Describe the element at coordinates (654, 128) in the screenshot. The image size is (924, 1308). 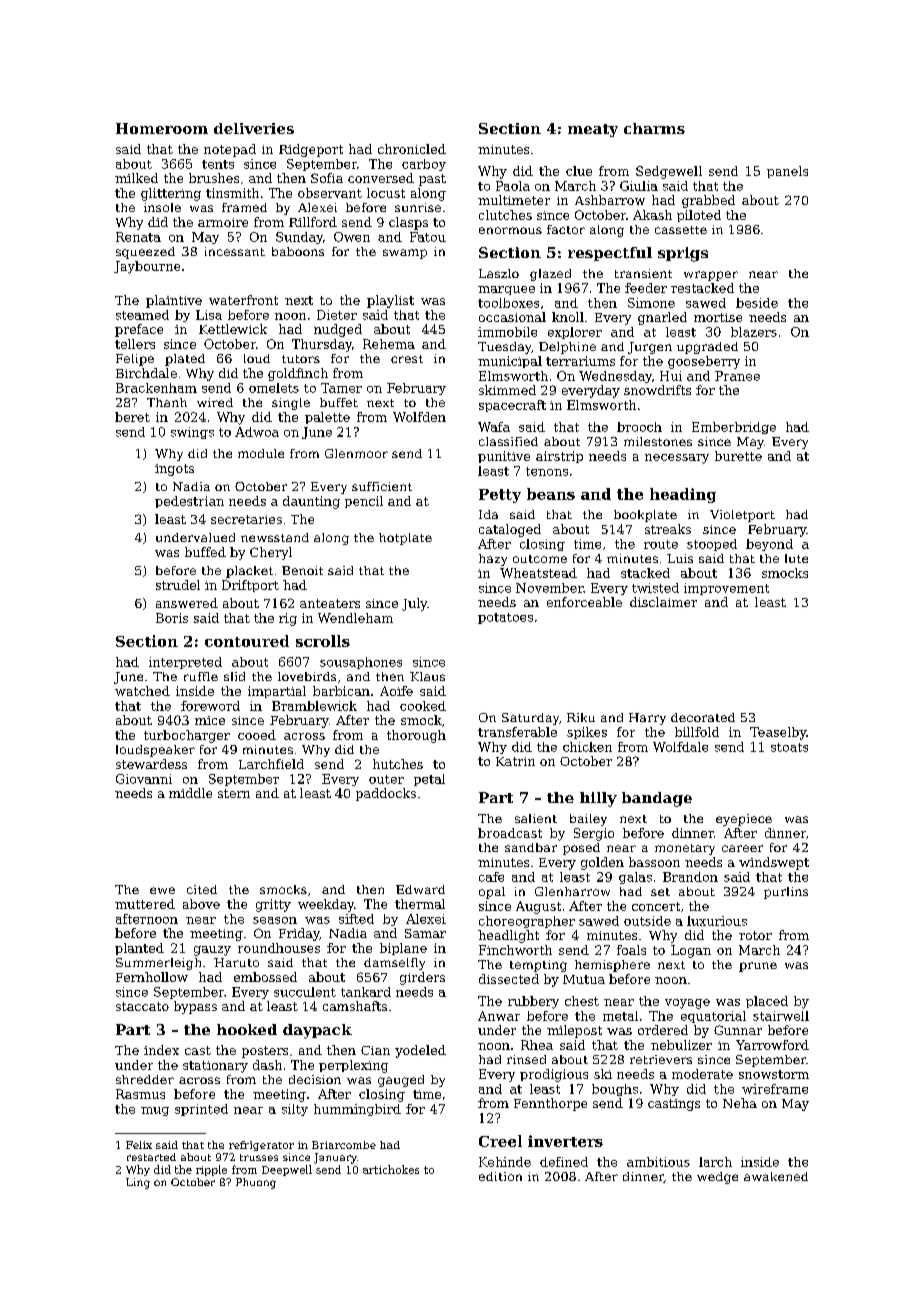
I see `charms` at that location.
